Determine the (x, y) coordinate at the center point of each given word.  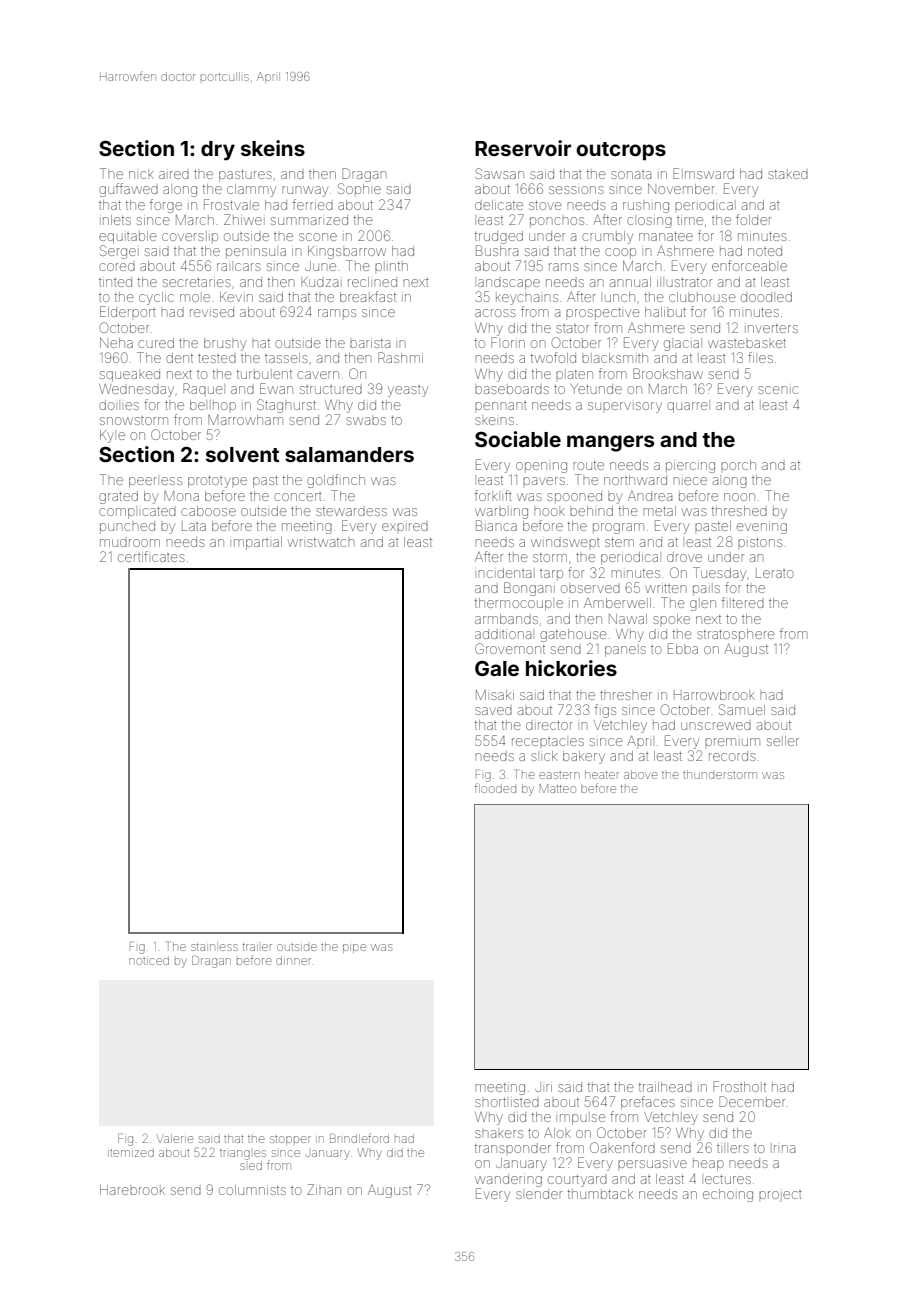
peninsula (256, 252)
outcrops (621, 151)
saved (493, 711)
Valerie (175, 1138)
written (665, 588)
